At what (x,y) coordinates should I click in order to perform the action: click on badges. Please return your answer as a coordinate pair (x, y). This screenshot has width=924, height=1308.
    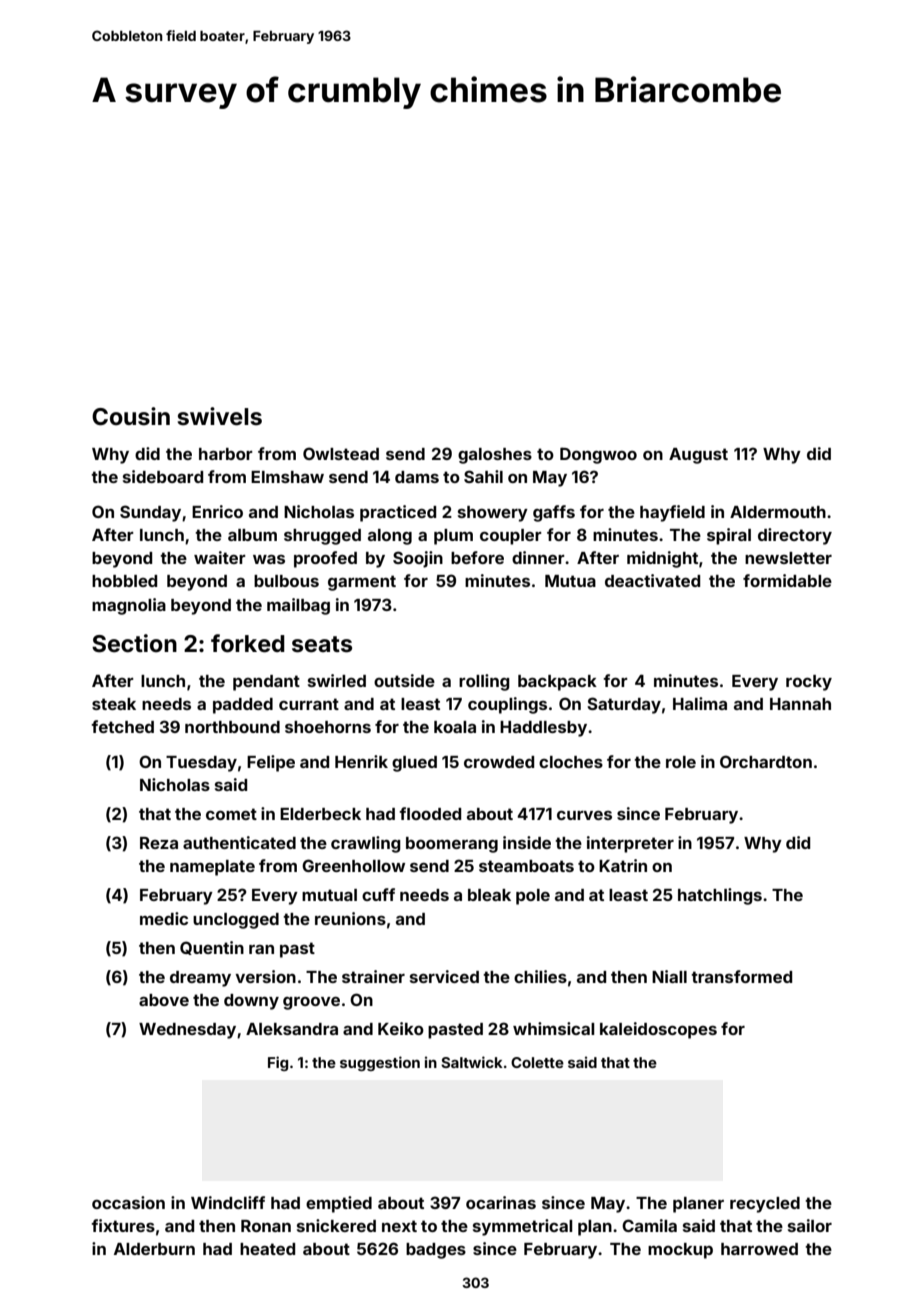
    Looking at the image, I should click on (436, 1251).
